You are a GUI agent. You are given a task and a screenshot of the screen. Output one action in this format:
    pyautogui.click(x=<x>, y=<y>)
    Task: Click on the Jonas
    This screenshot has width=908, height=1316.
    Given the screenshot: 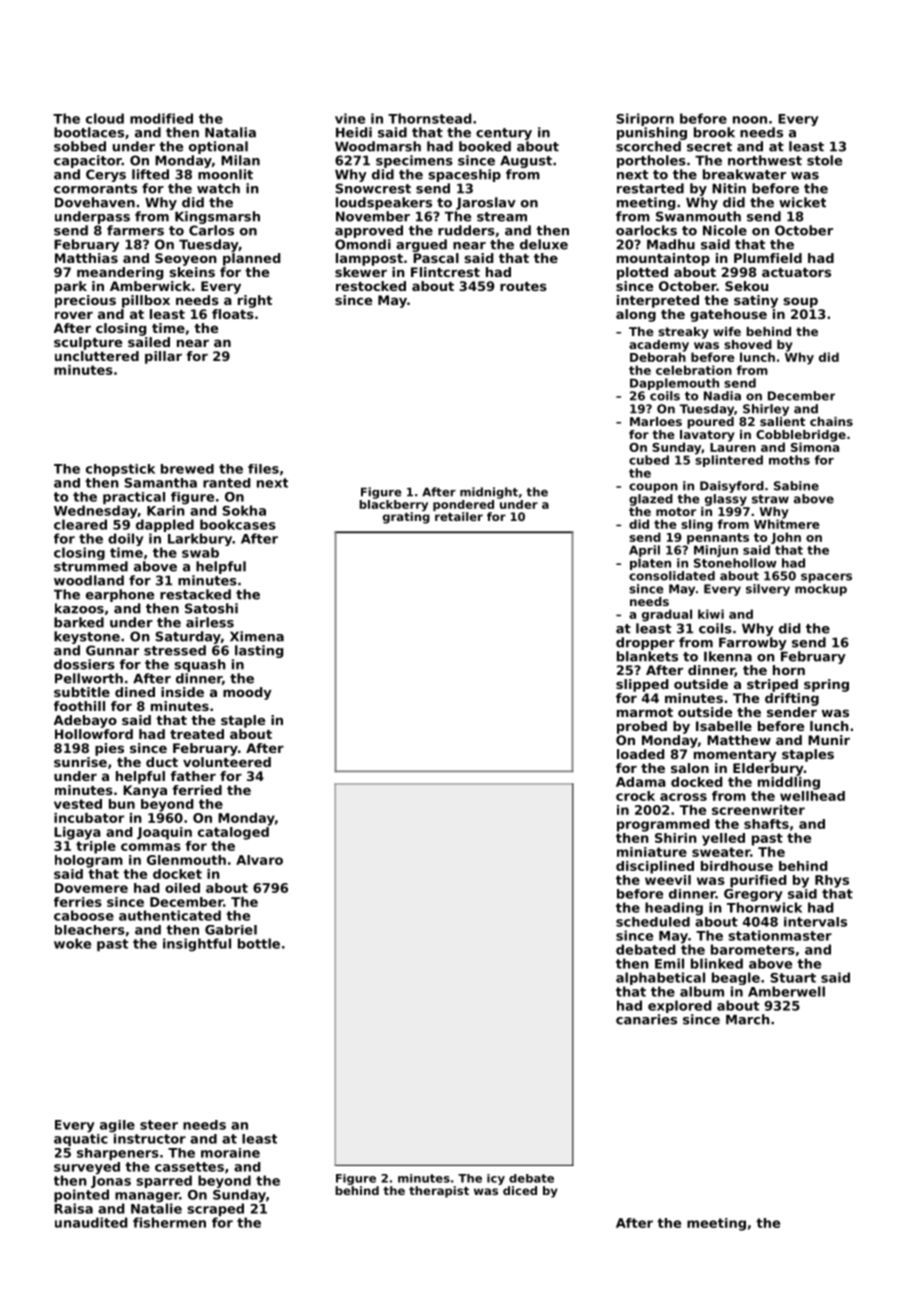 What is the action you would take?
    pyautogui.click(x=111, y=1182)
